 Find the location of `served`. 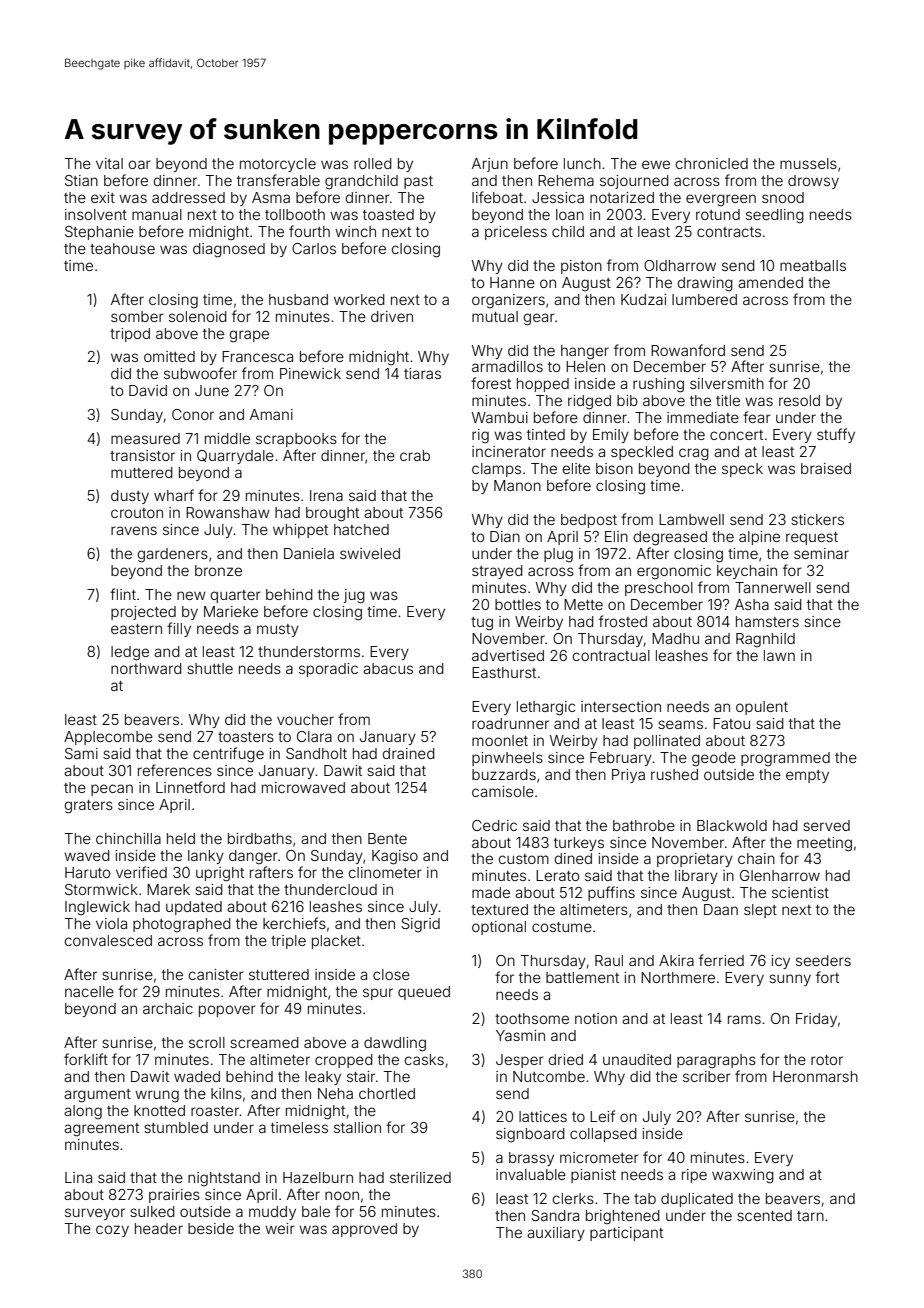

served is located at coordinates (826, 825).
